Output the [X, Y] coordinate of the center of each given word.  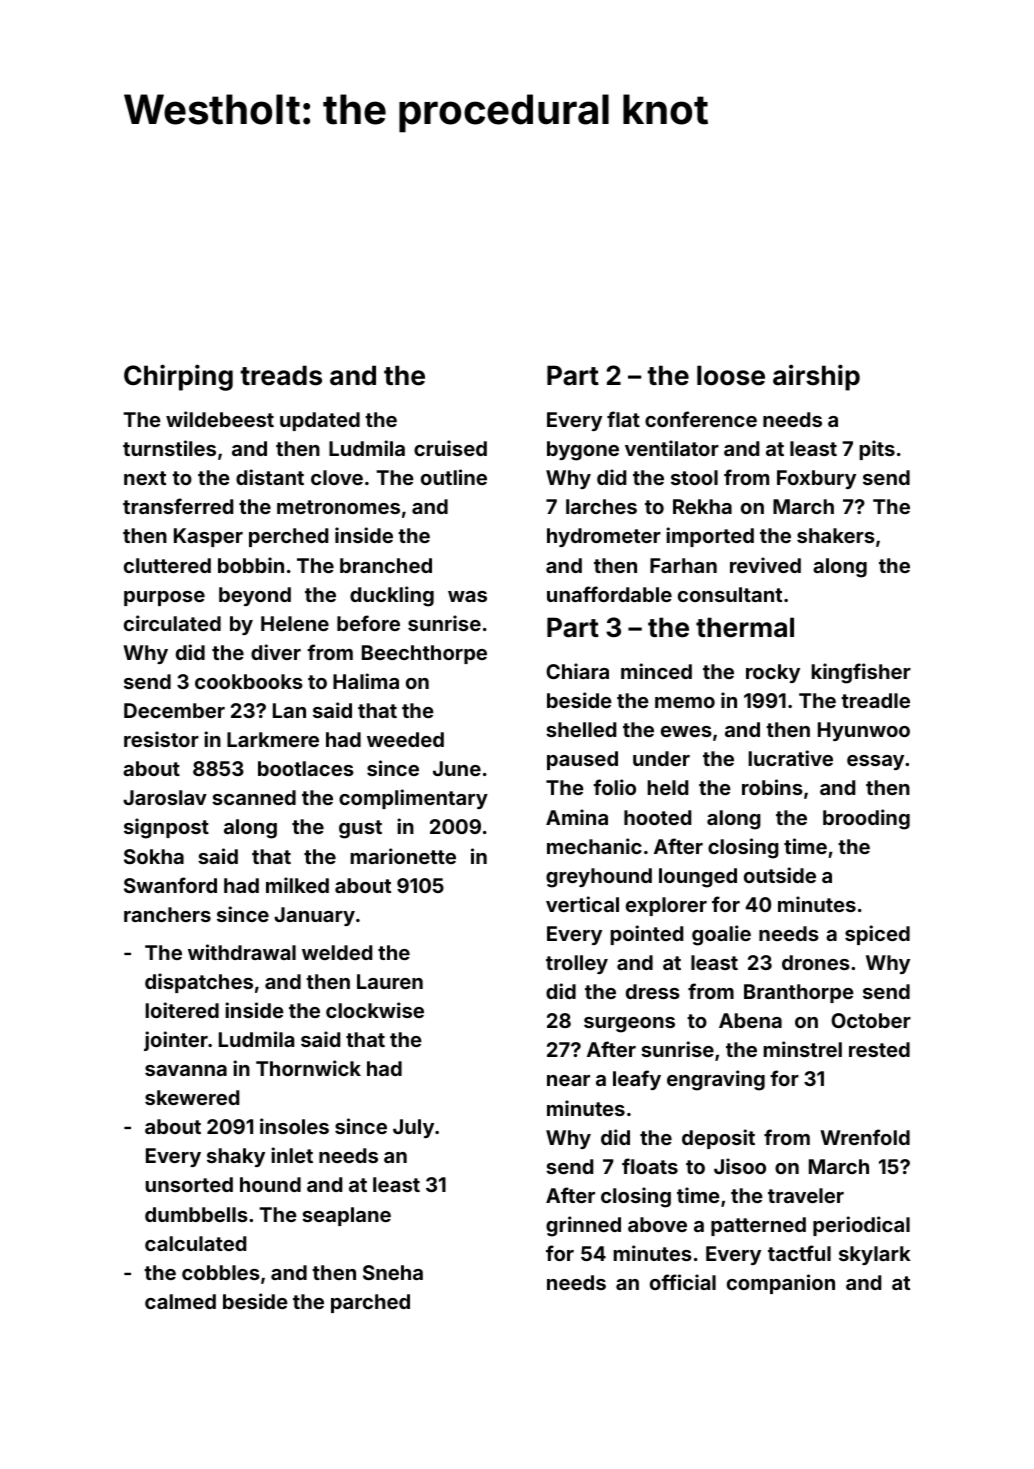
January [314, 916]
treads [281, 375]
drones [816, 962]
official [683, 1282]
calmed [180, 1301]
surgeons [629, 1025]
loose [731, 375]
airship [816, 377]
